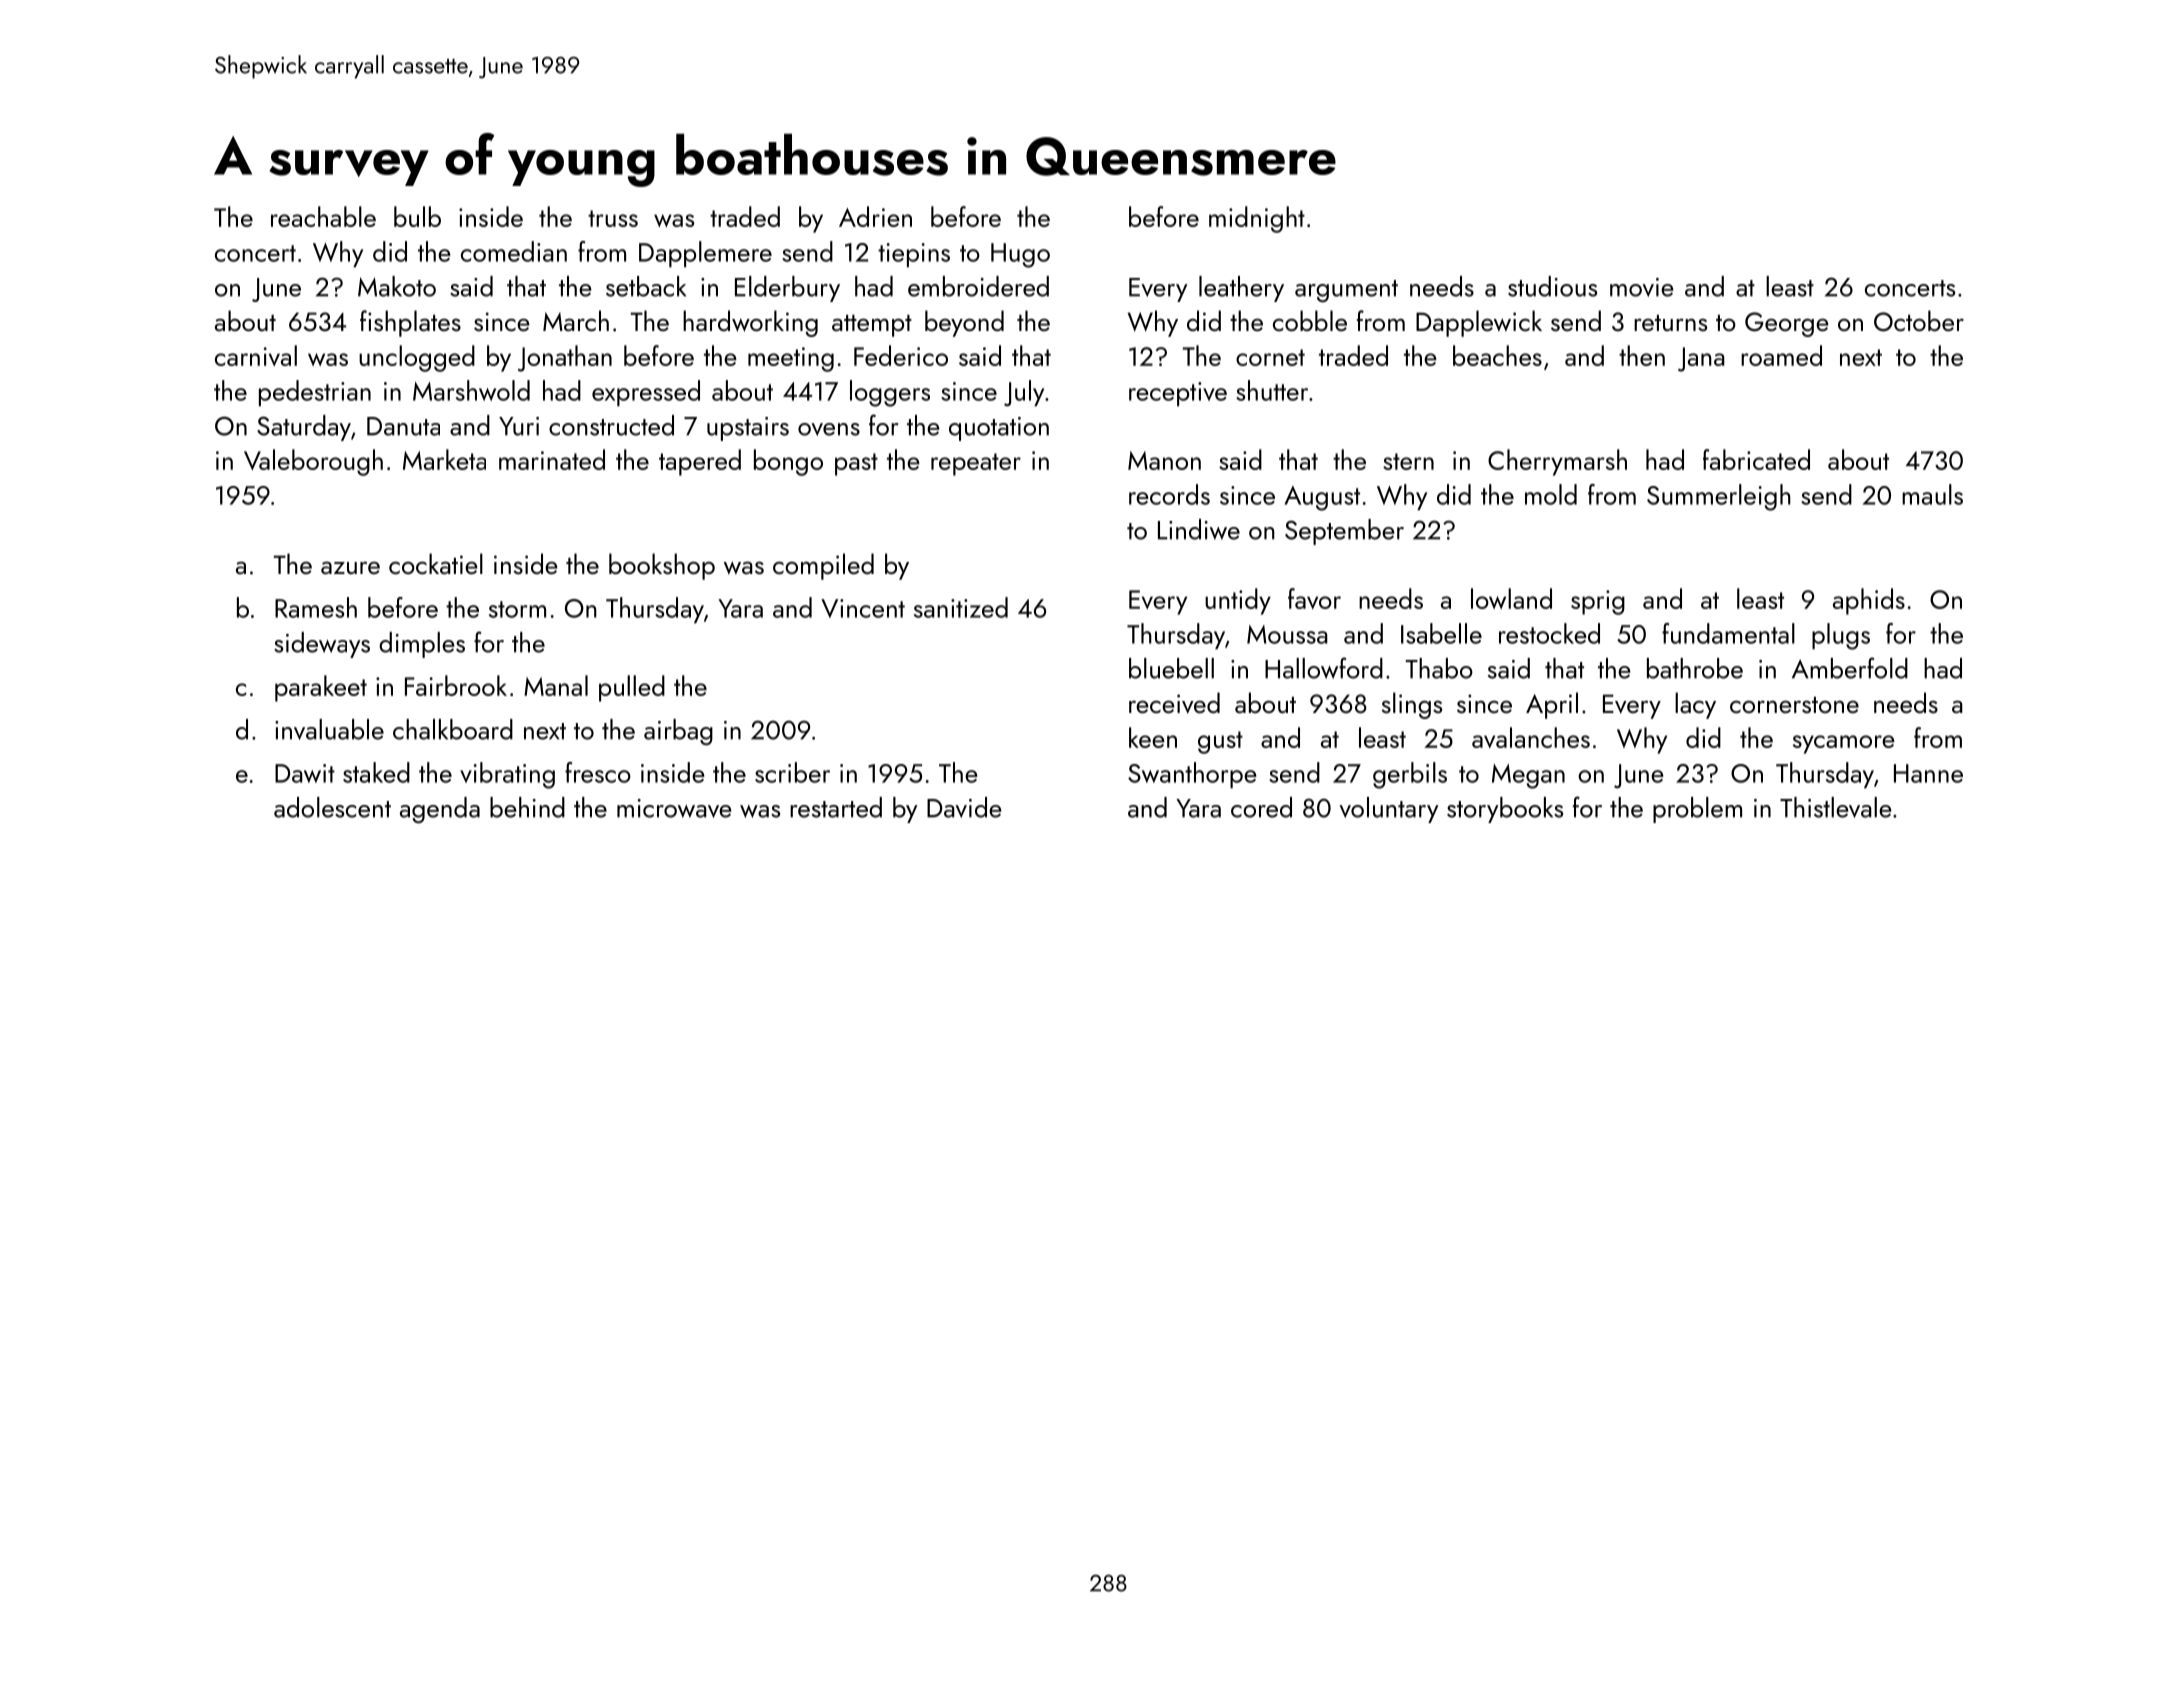 This page has width=2178, height=1683. Describe the element at coordinates (901, 355) in the page. I see `Federico` at that location.
